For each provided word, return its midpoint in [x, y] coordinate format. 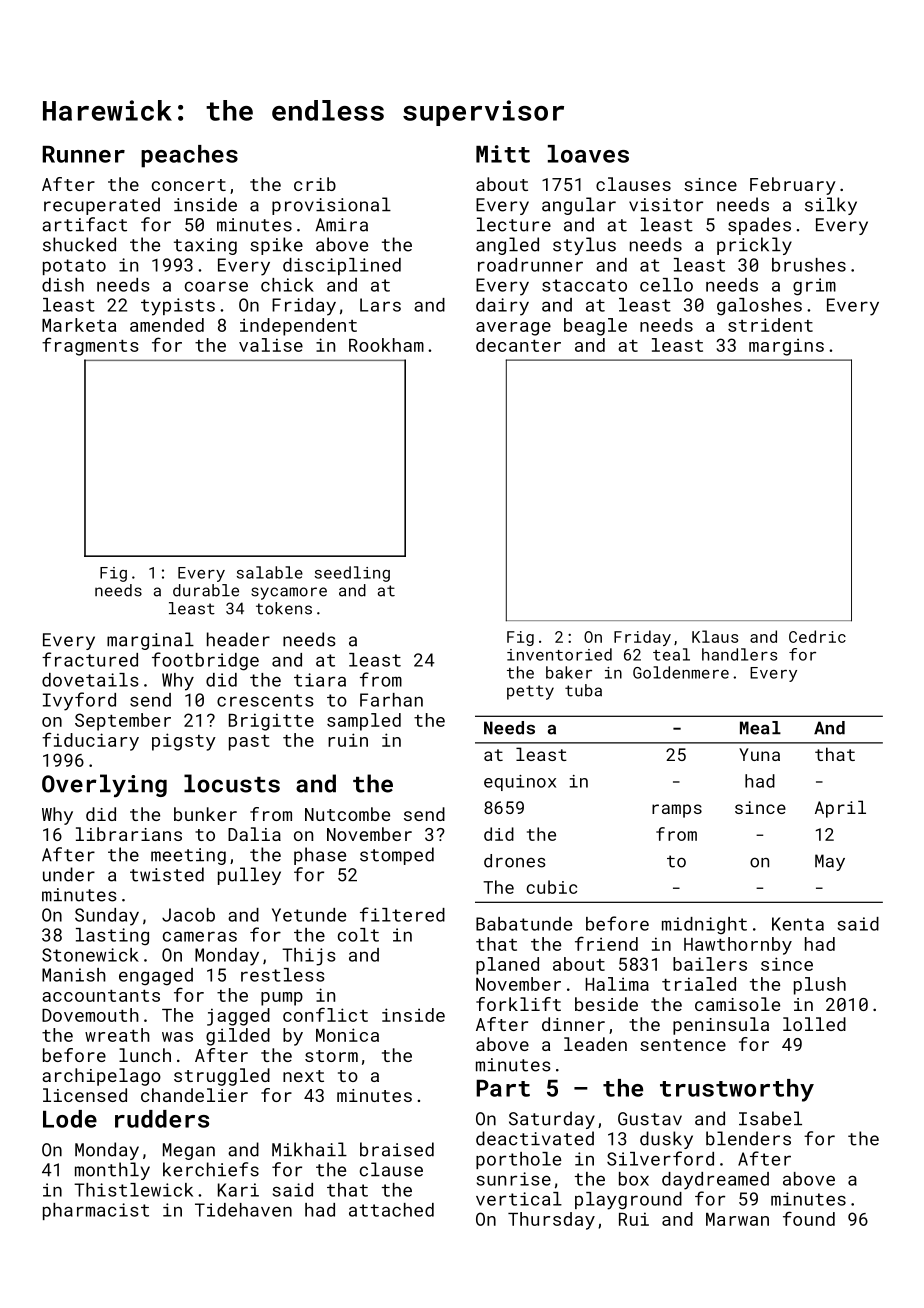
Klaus [715, 636]
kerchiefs [211, 1169]
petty [530, 692]
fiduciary [90, 741]
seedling [352, 574]
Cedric [817, 636]
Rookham [386, 345]
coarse [216, 286]
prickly [754, 246]
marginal [150, 641]
